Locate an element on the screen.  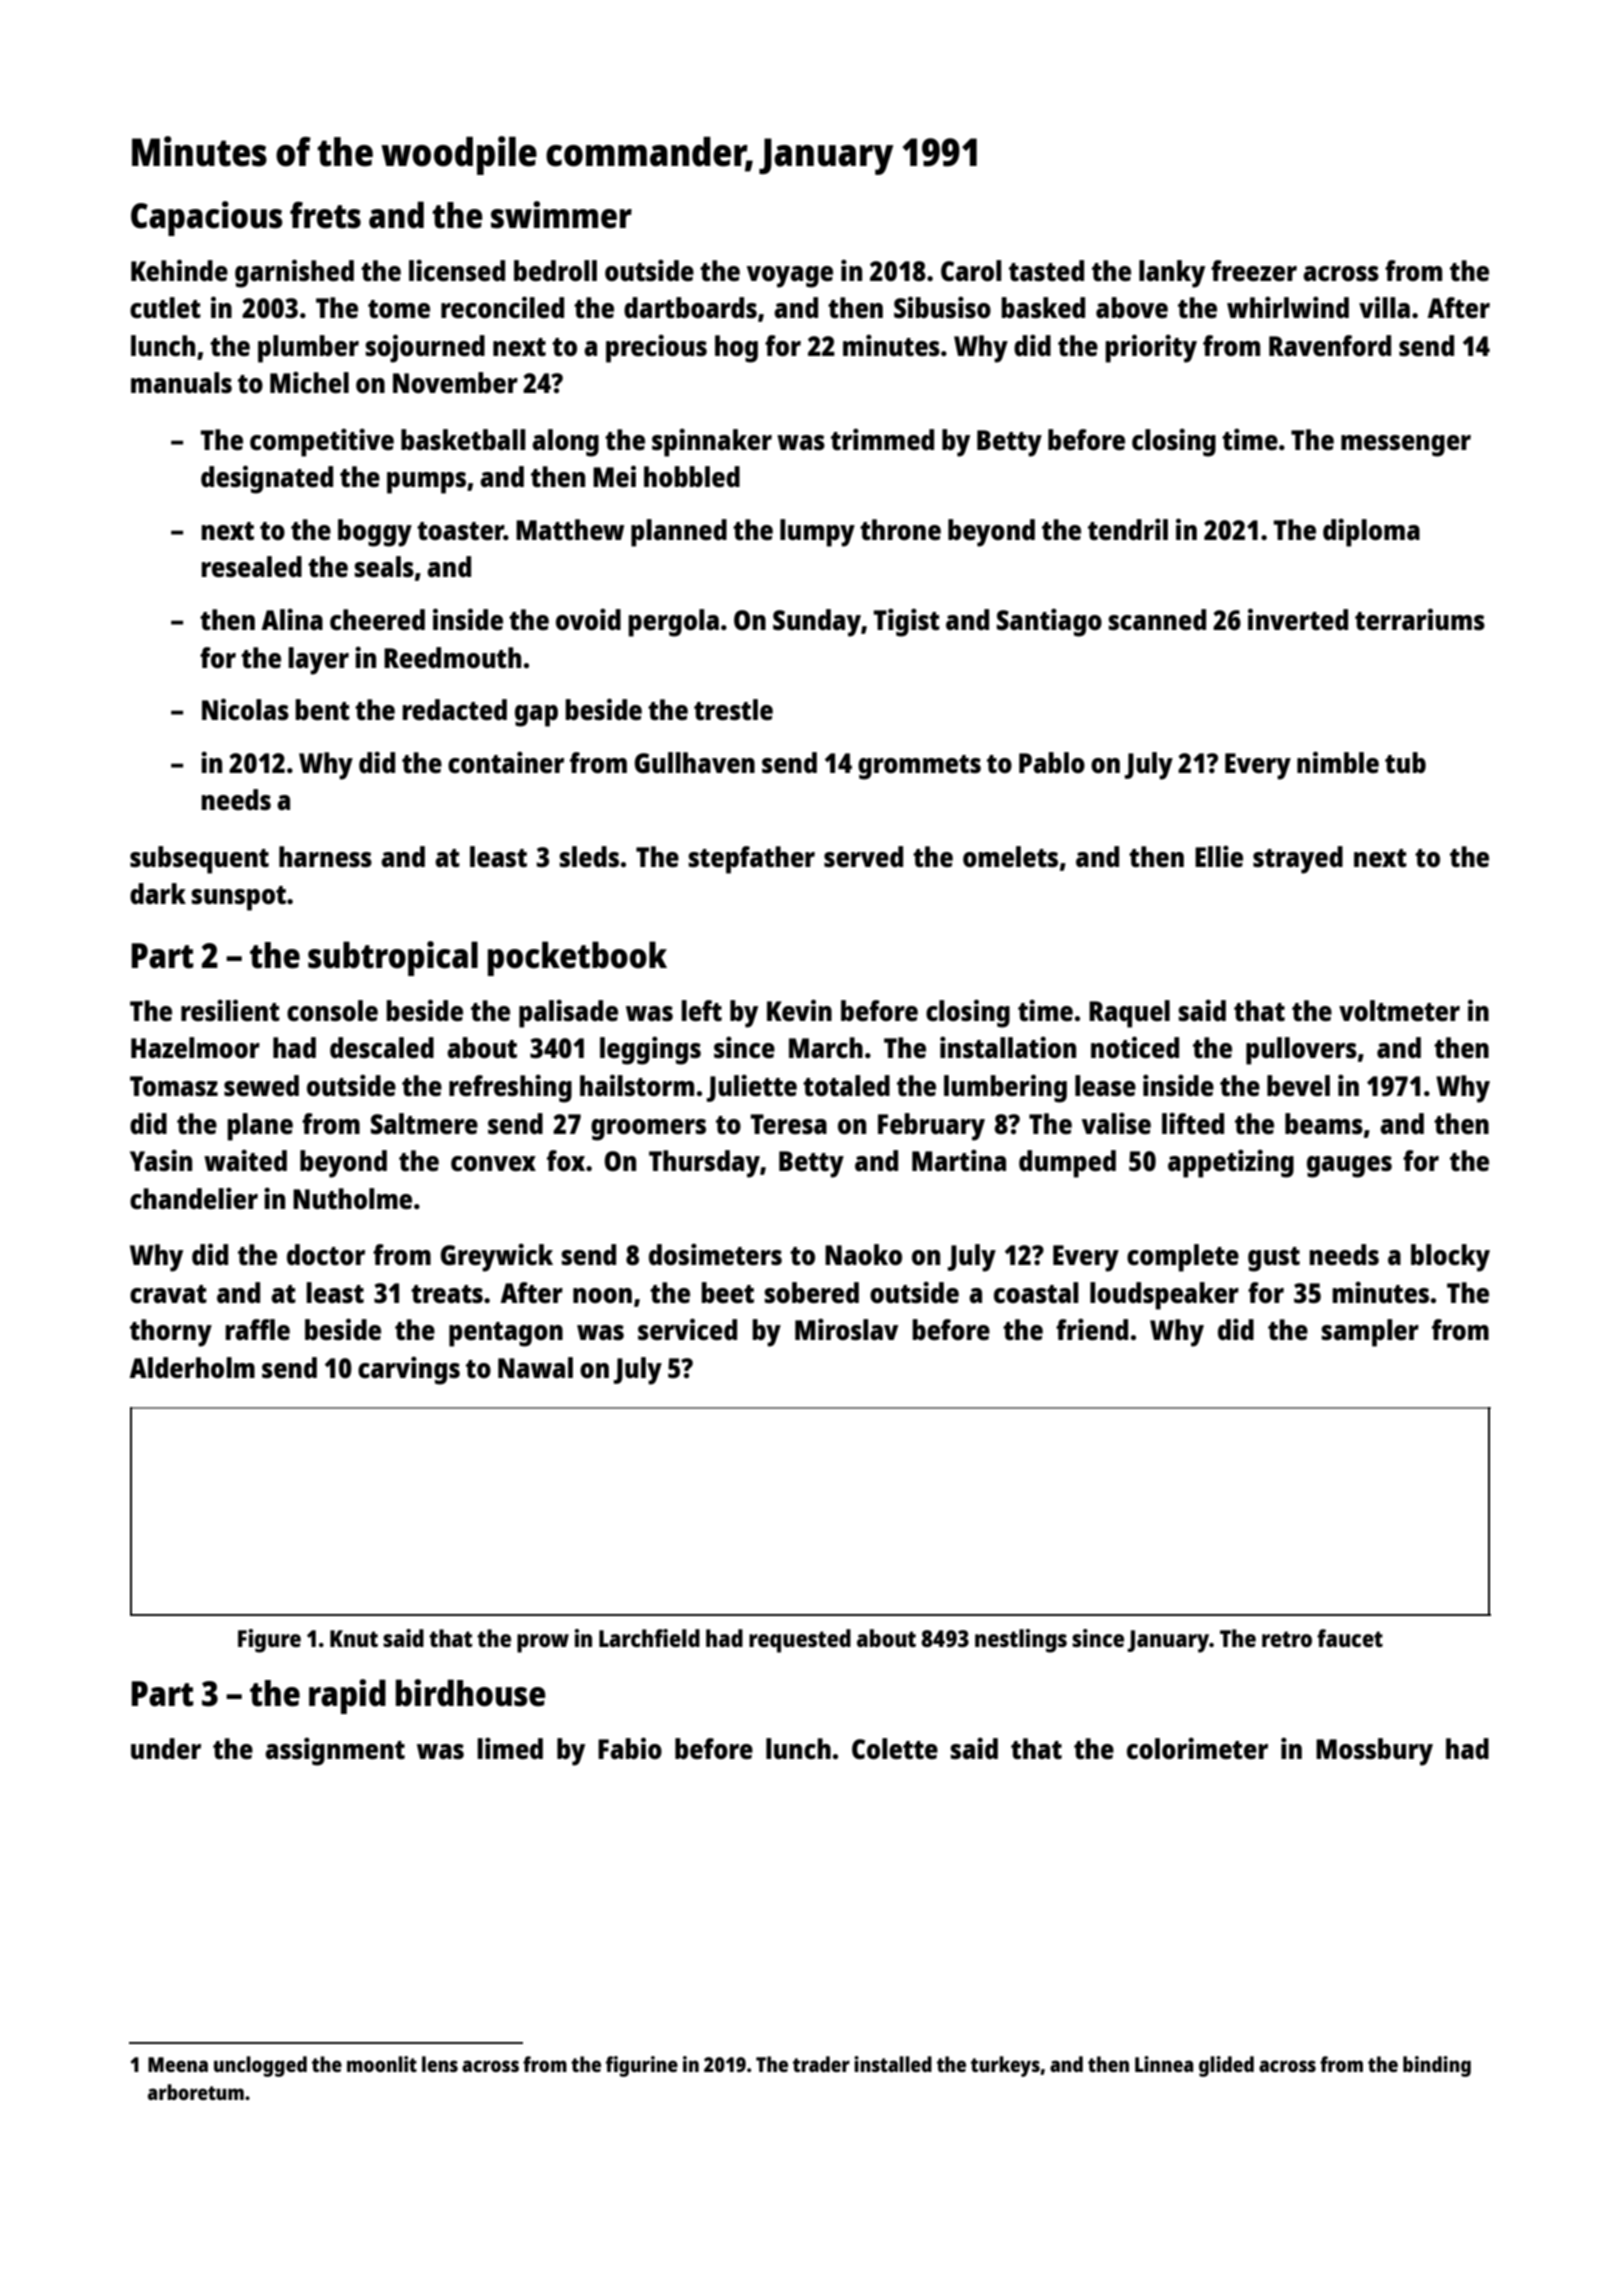
Linnea is located at coordinates (1164, 2064).
